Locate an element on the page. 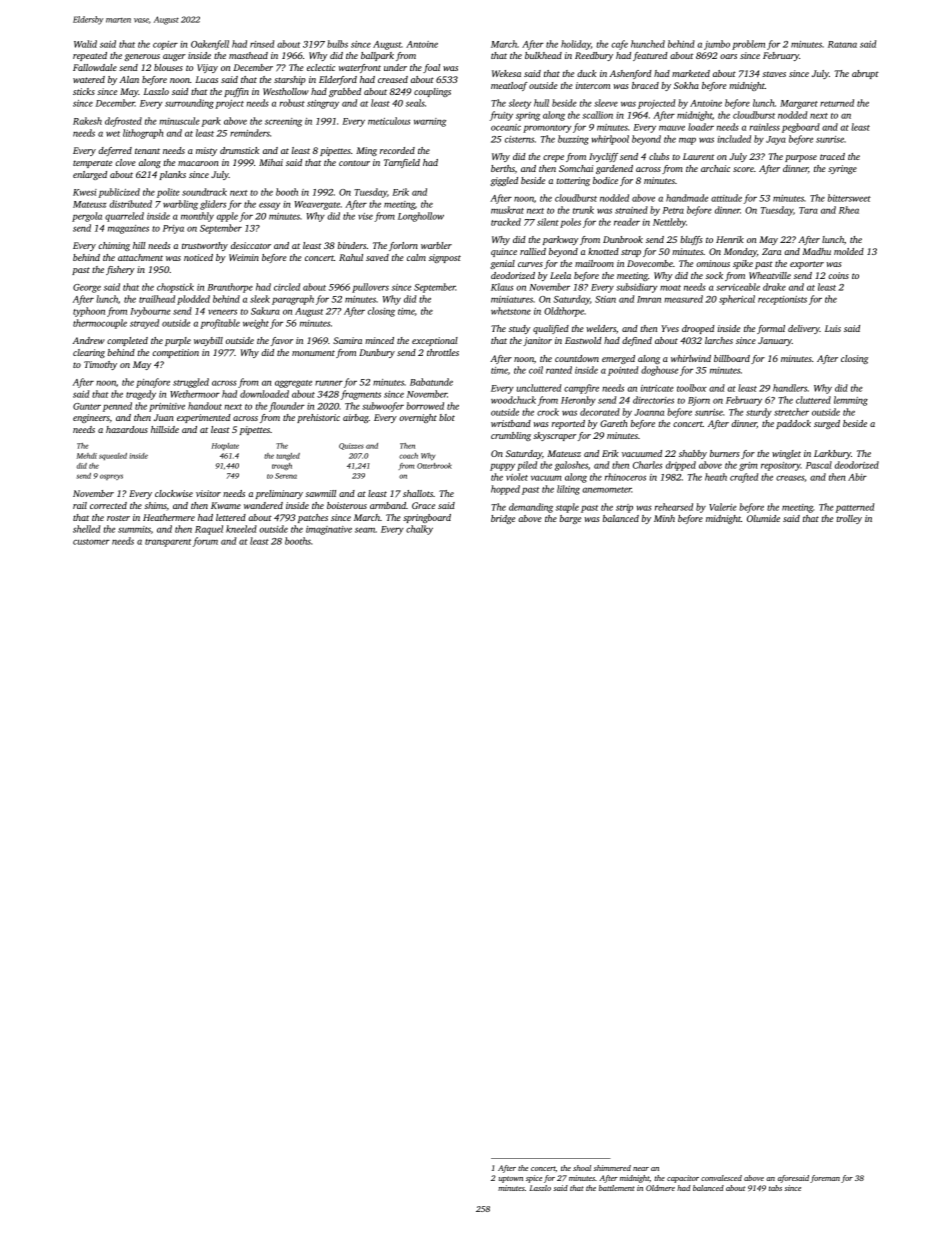  Oakenfell is located at coordinates (210, 45).
